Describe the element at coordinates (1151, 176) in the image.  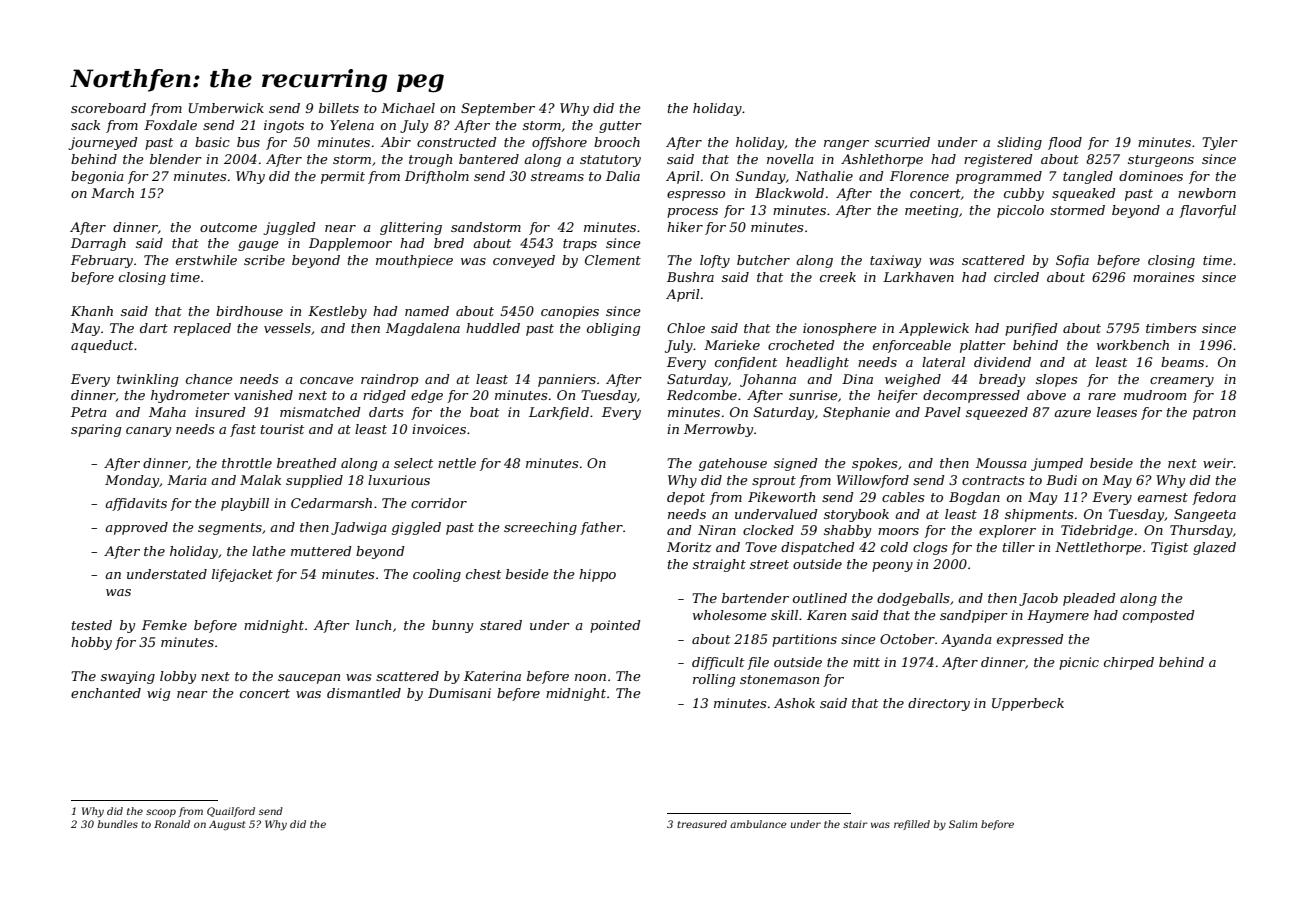
I see `dominoes` at that location.
